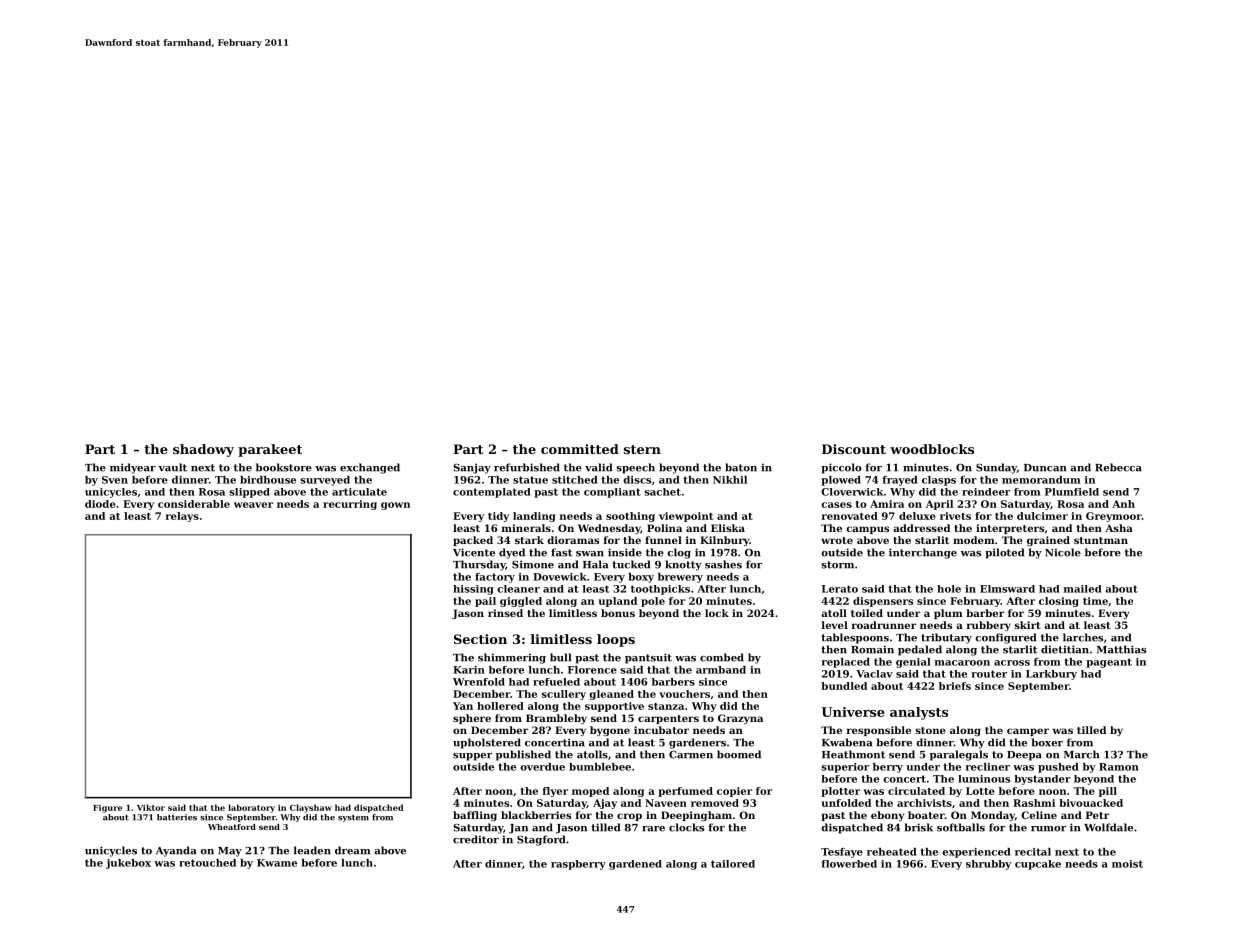 This screenshot has width=1233, height=952. What do you see at coordinates (1004, 553) in the screenshot?
I see `piloted` at bounding box center [1004, 553].
